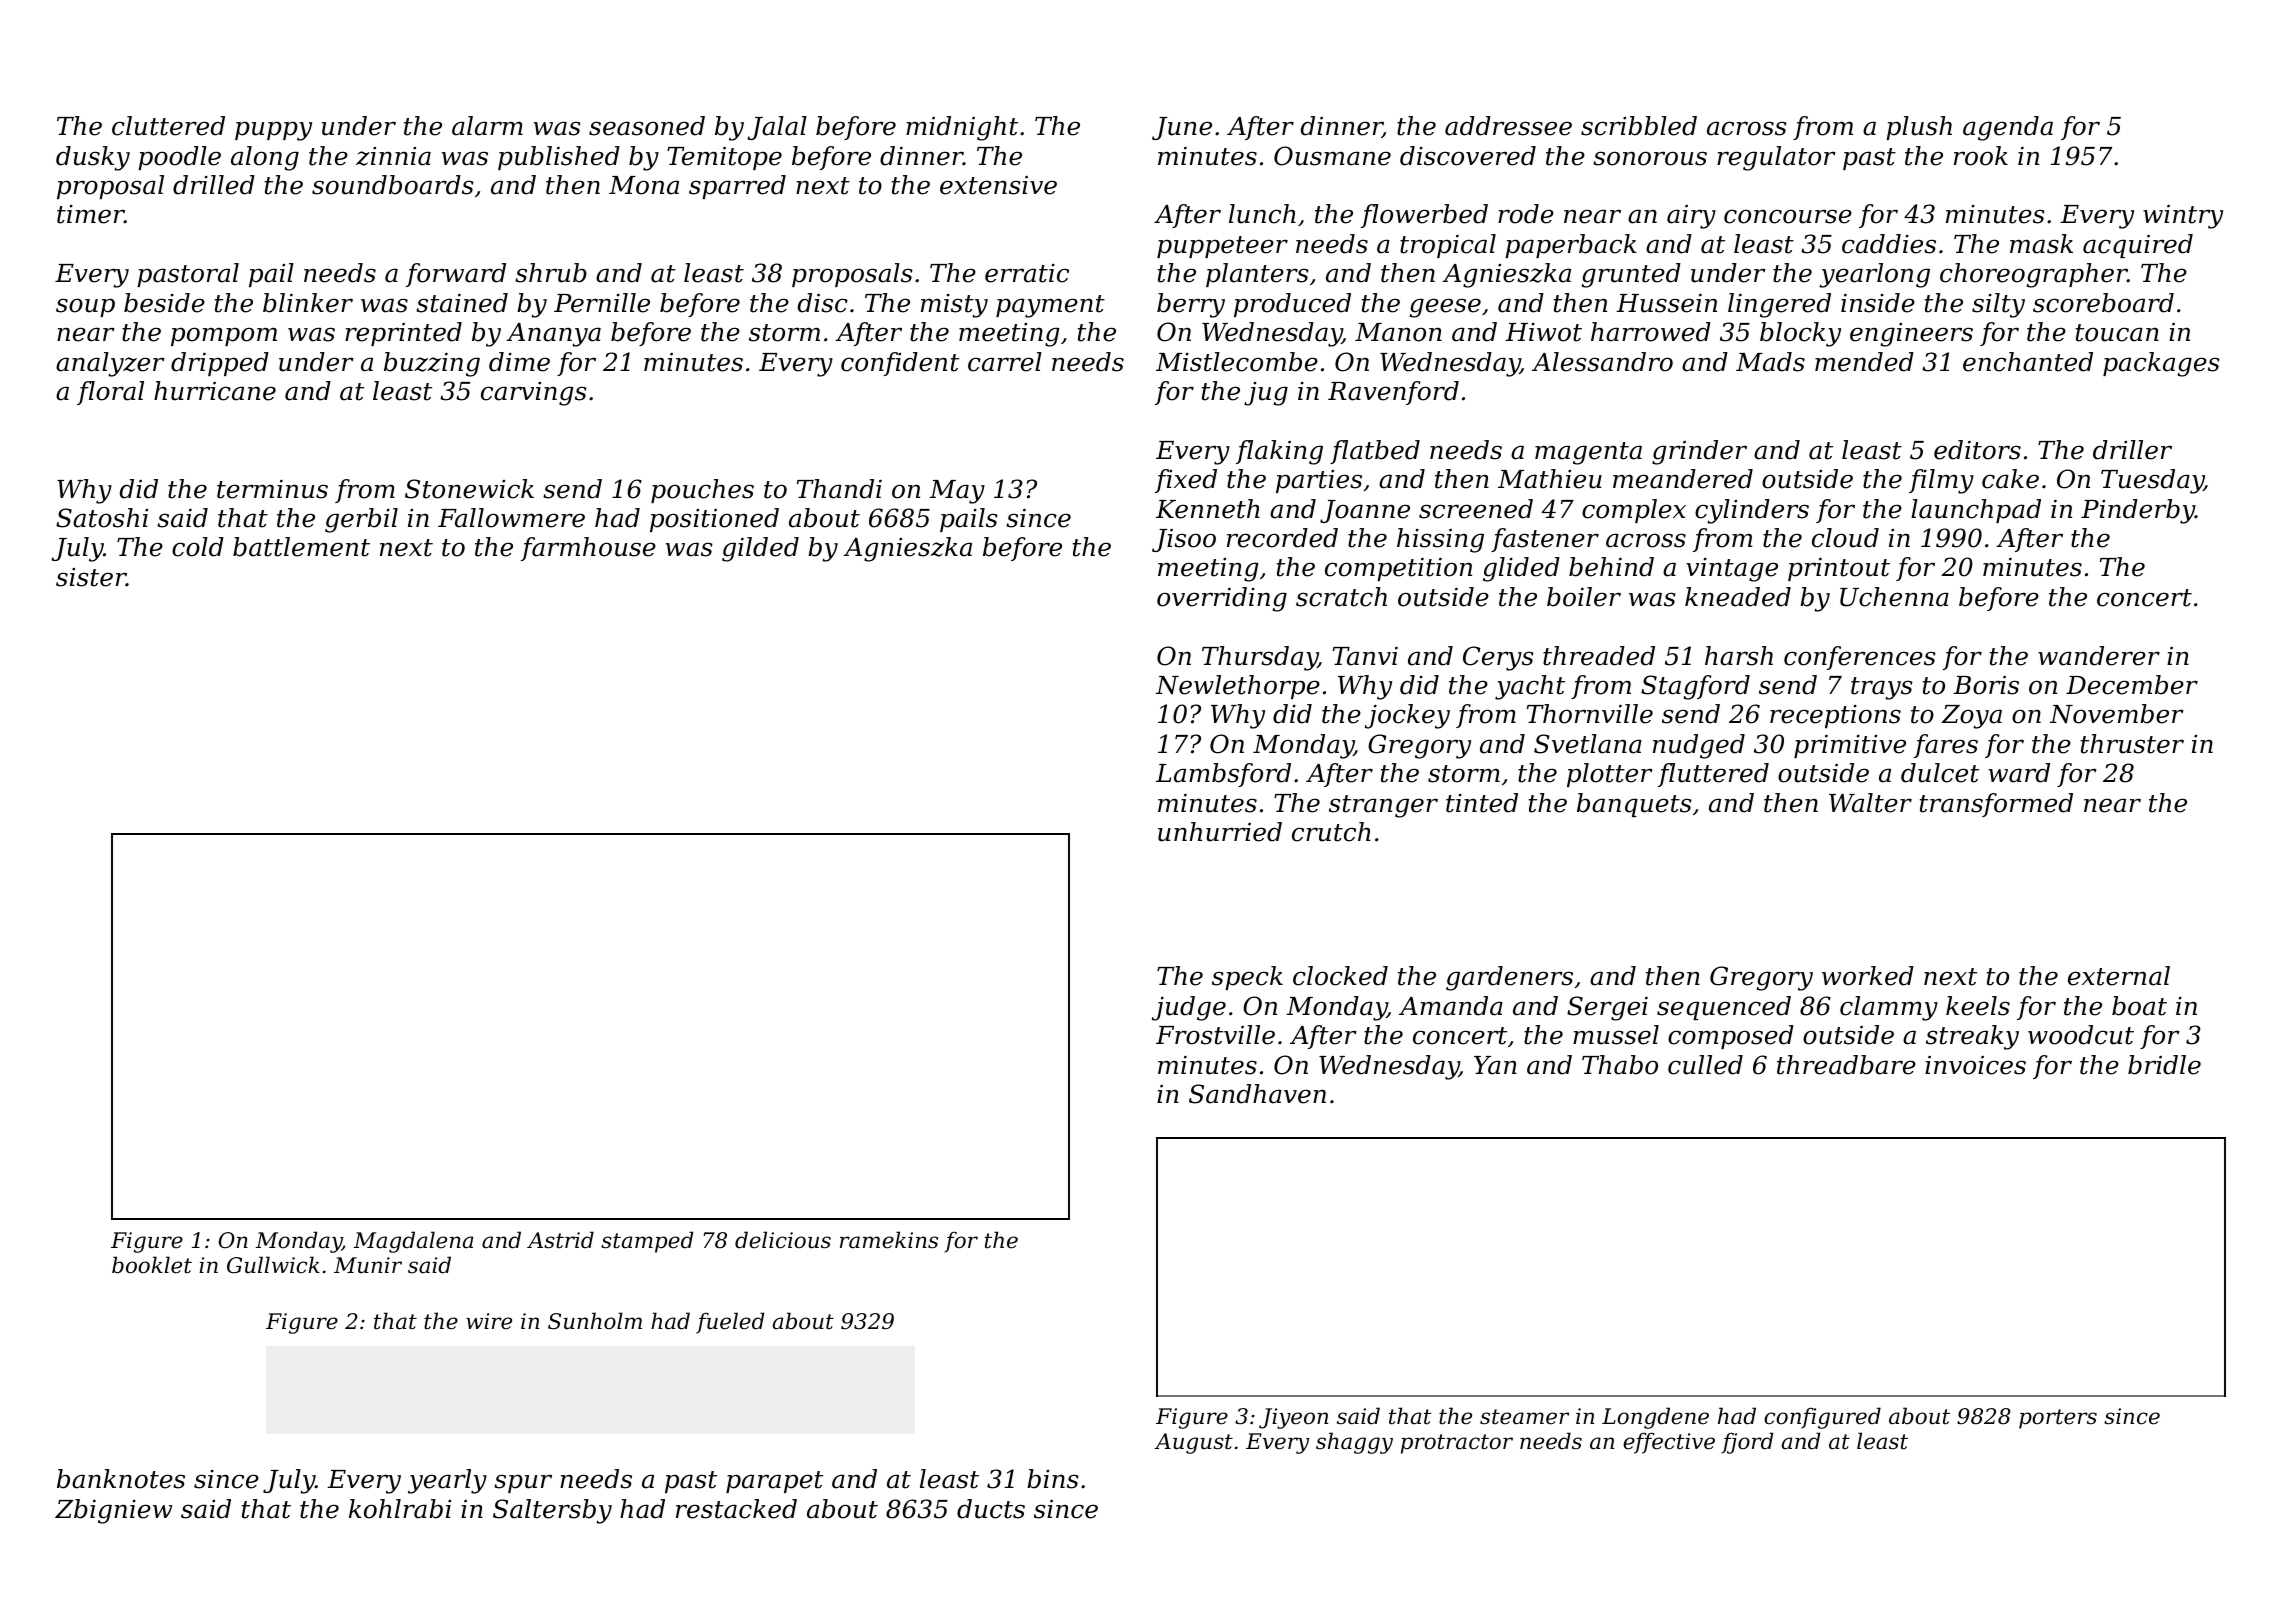 The width and height of the document is (2282, 1614). Describe the element at coordinates (1699, 452) in the document. I see `grinder` at that location.
